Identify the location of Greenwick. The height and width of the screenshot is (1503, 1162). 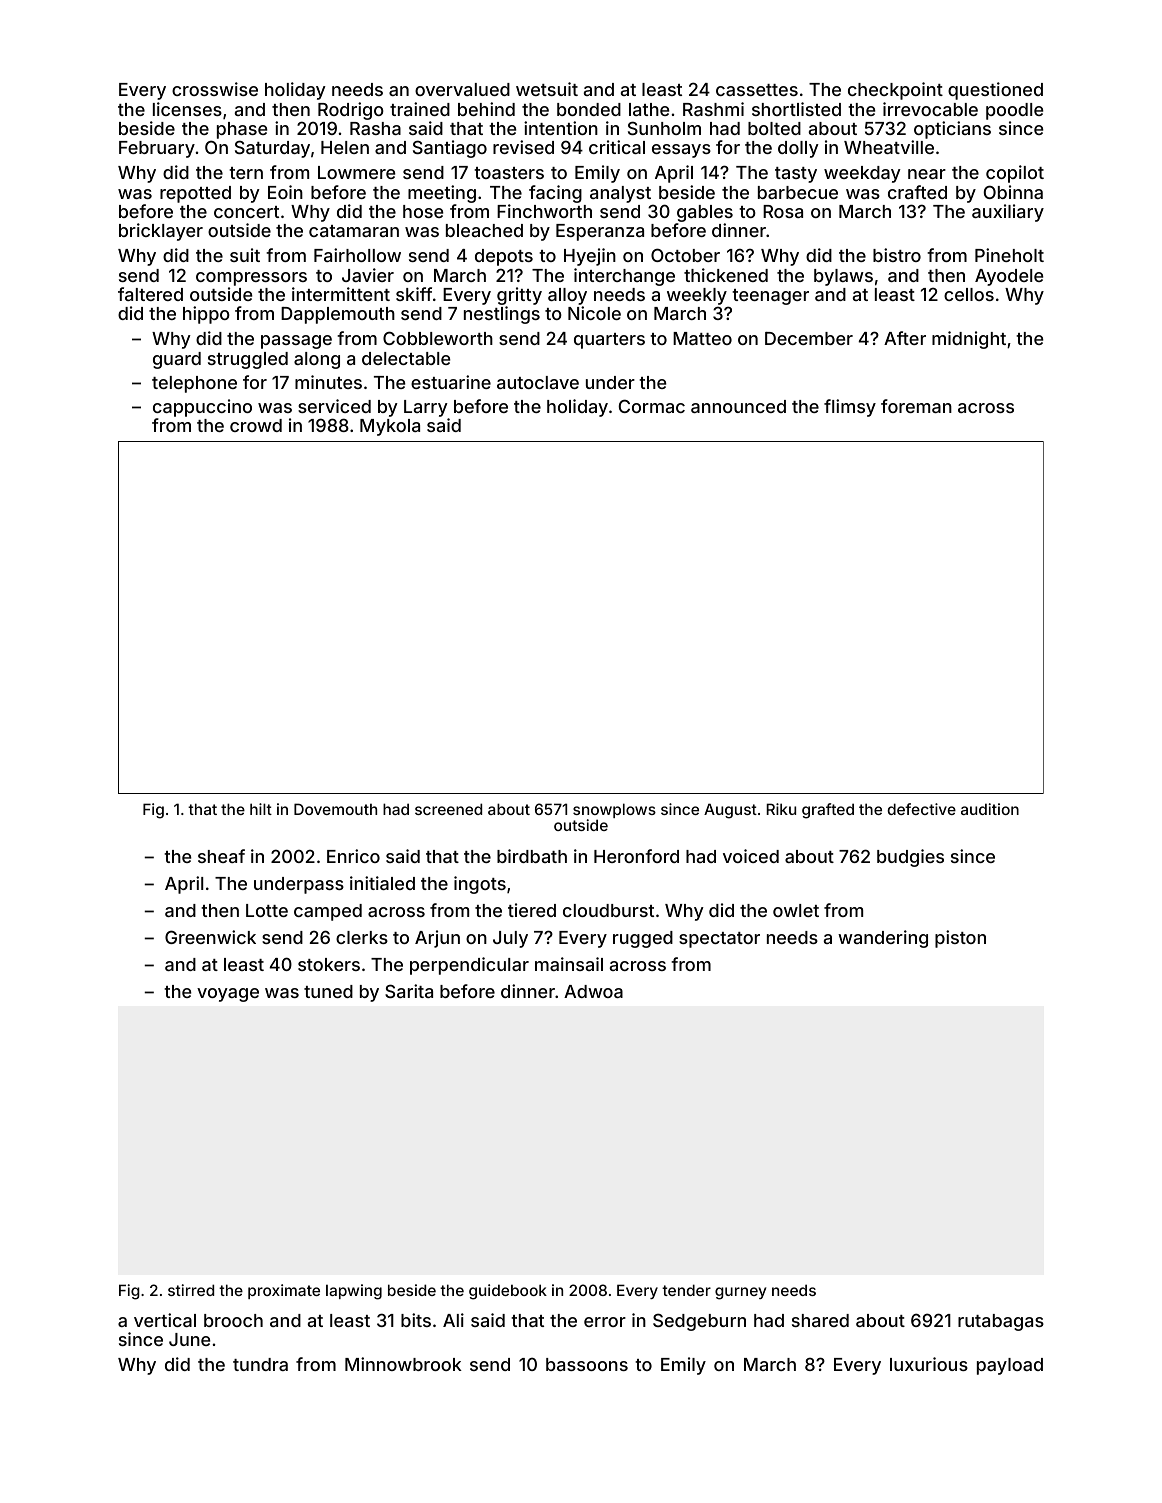
(210, 937).
